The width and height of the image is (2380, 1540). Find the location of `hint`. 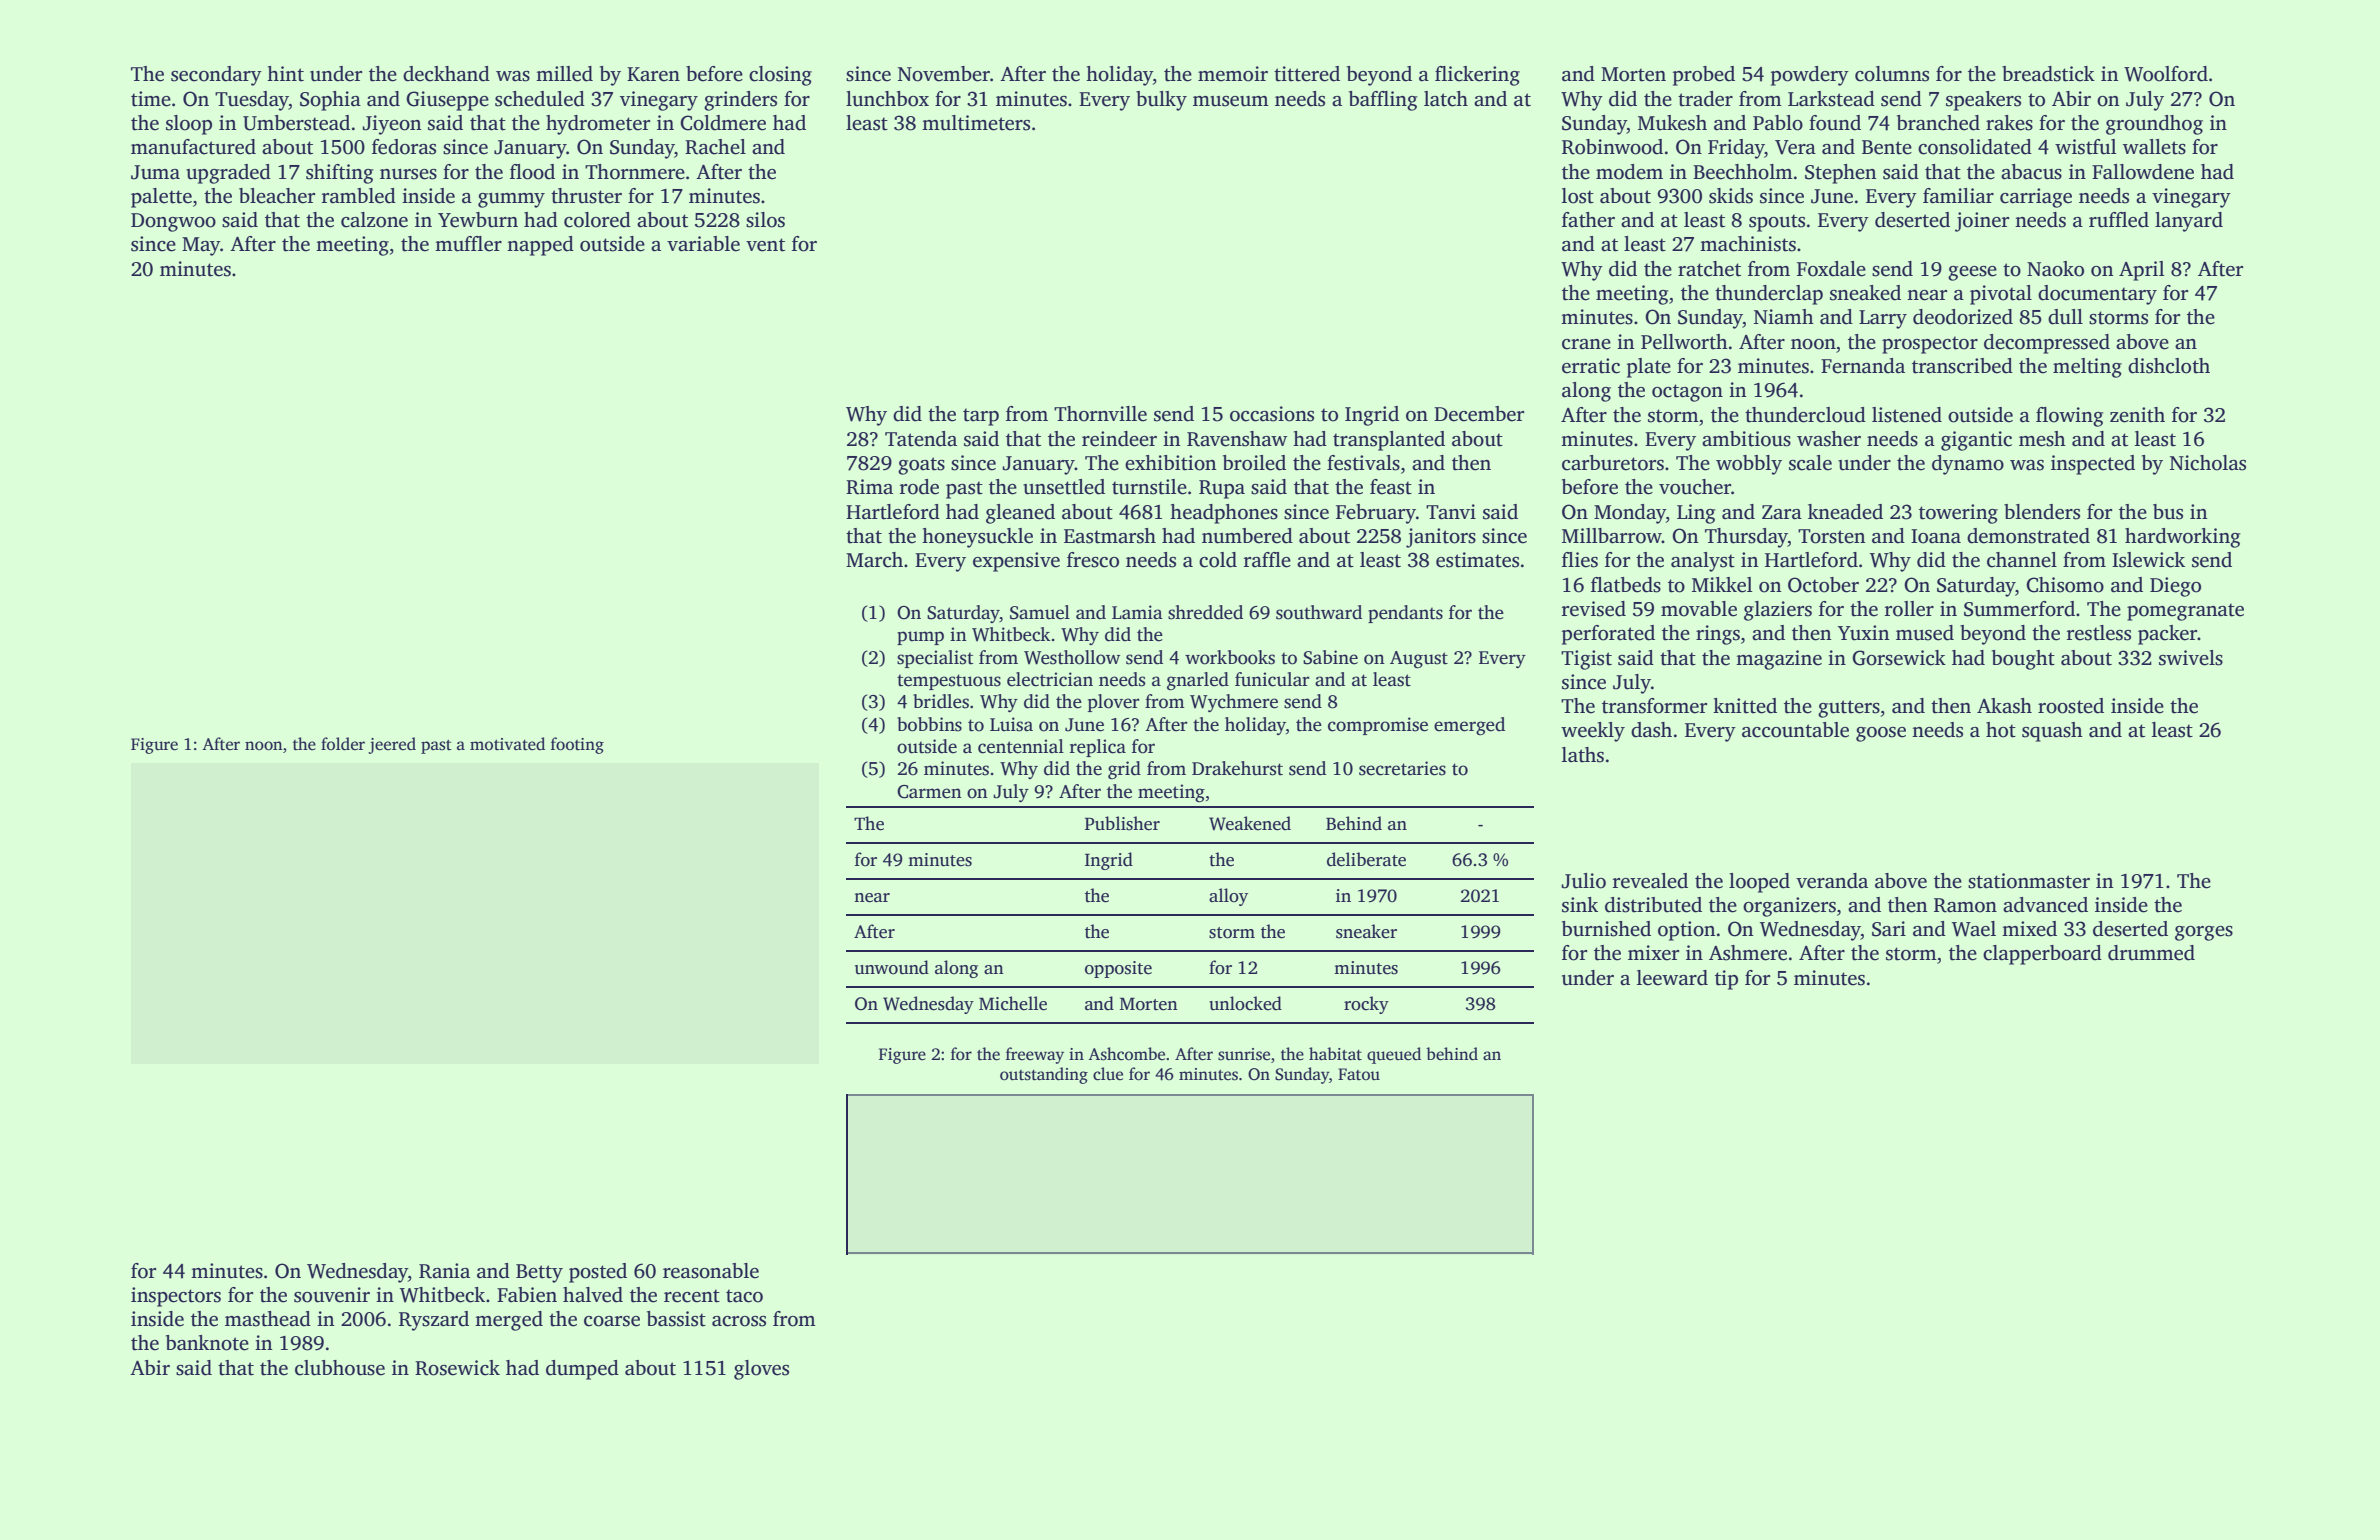

hint is located at coordinates (285, 74).
